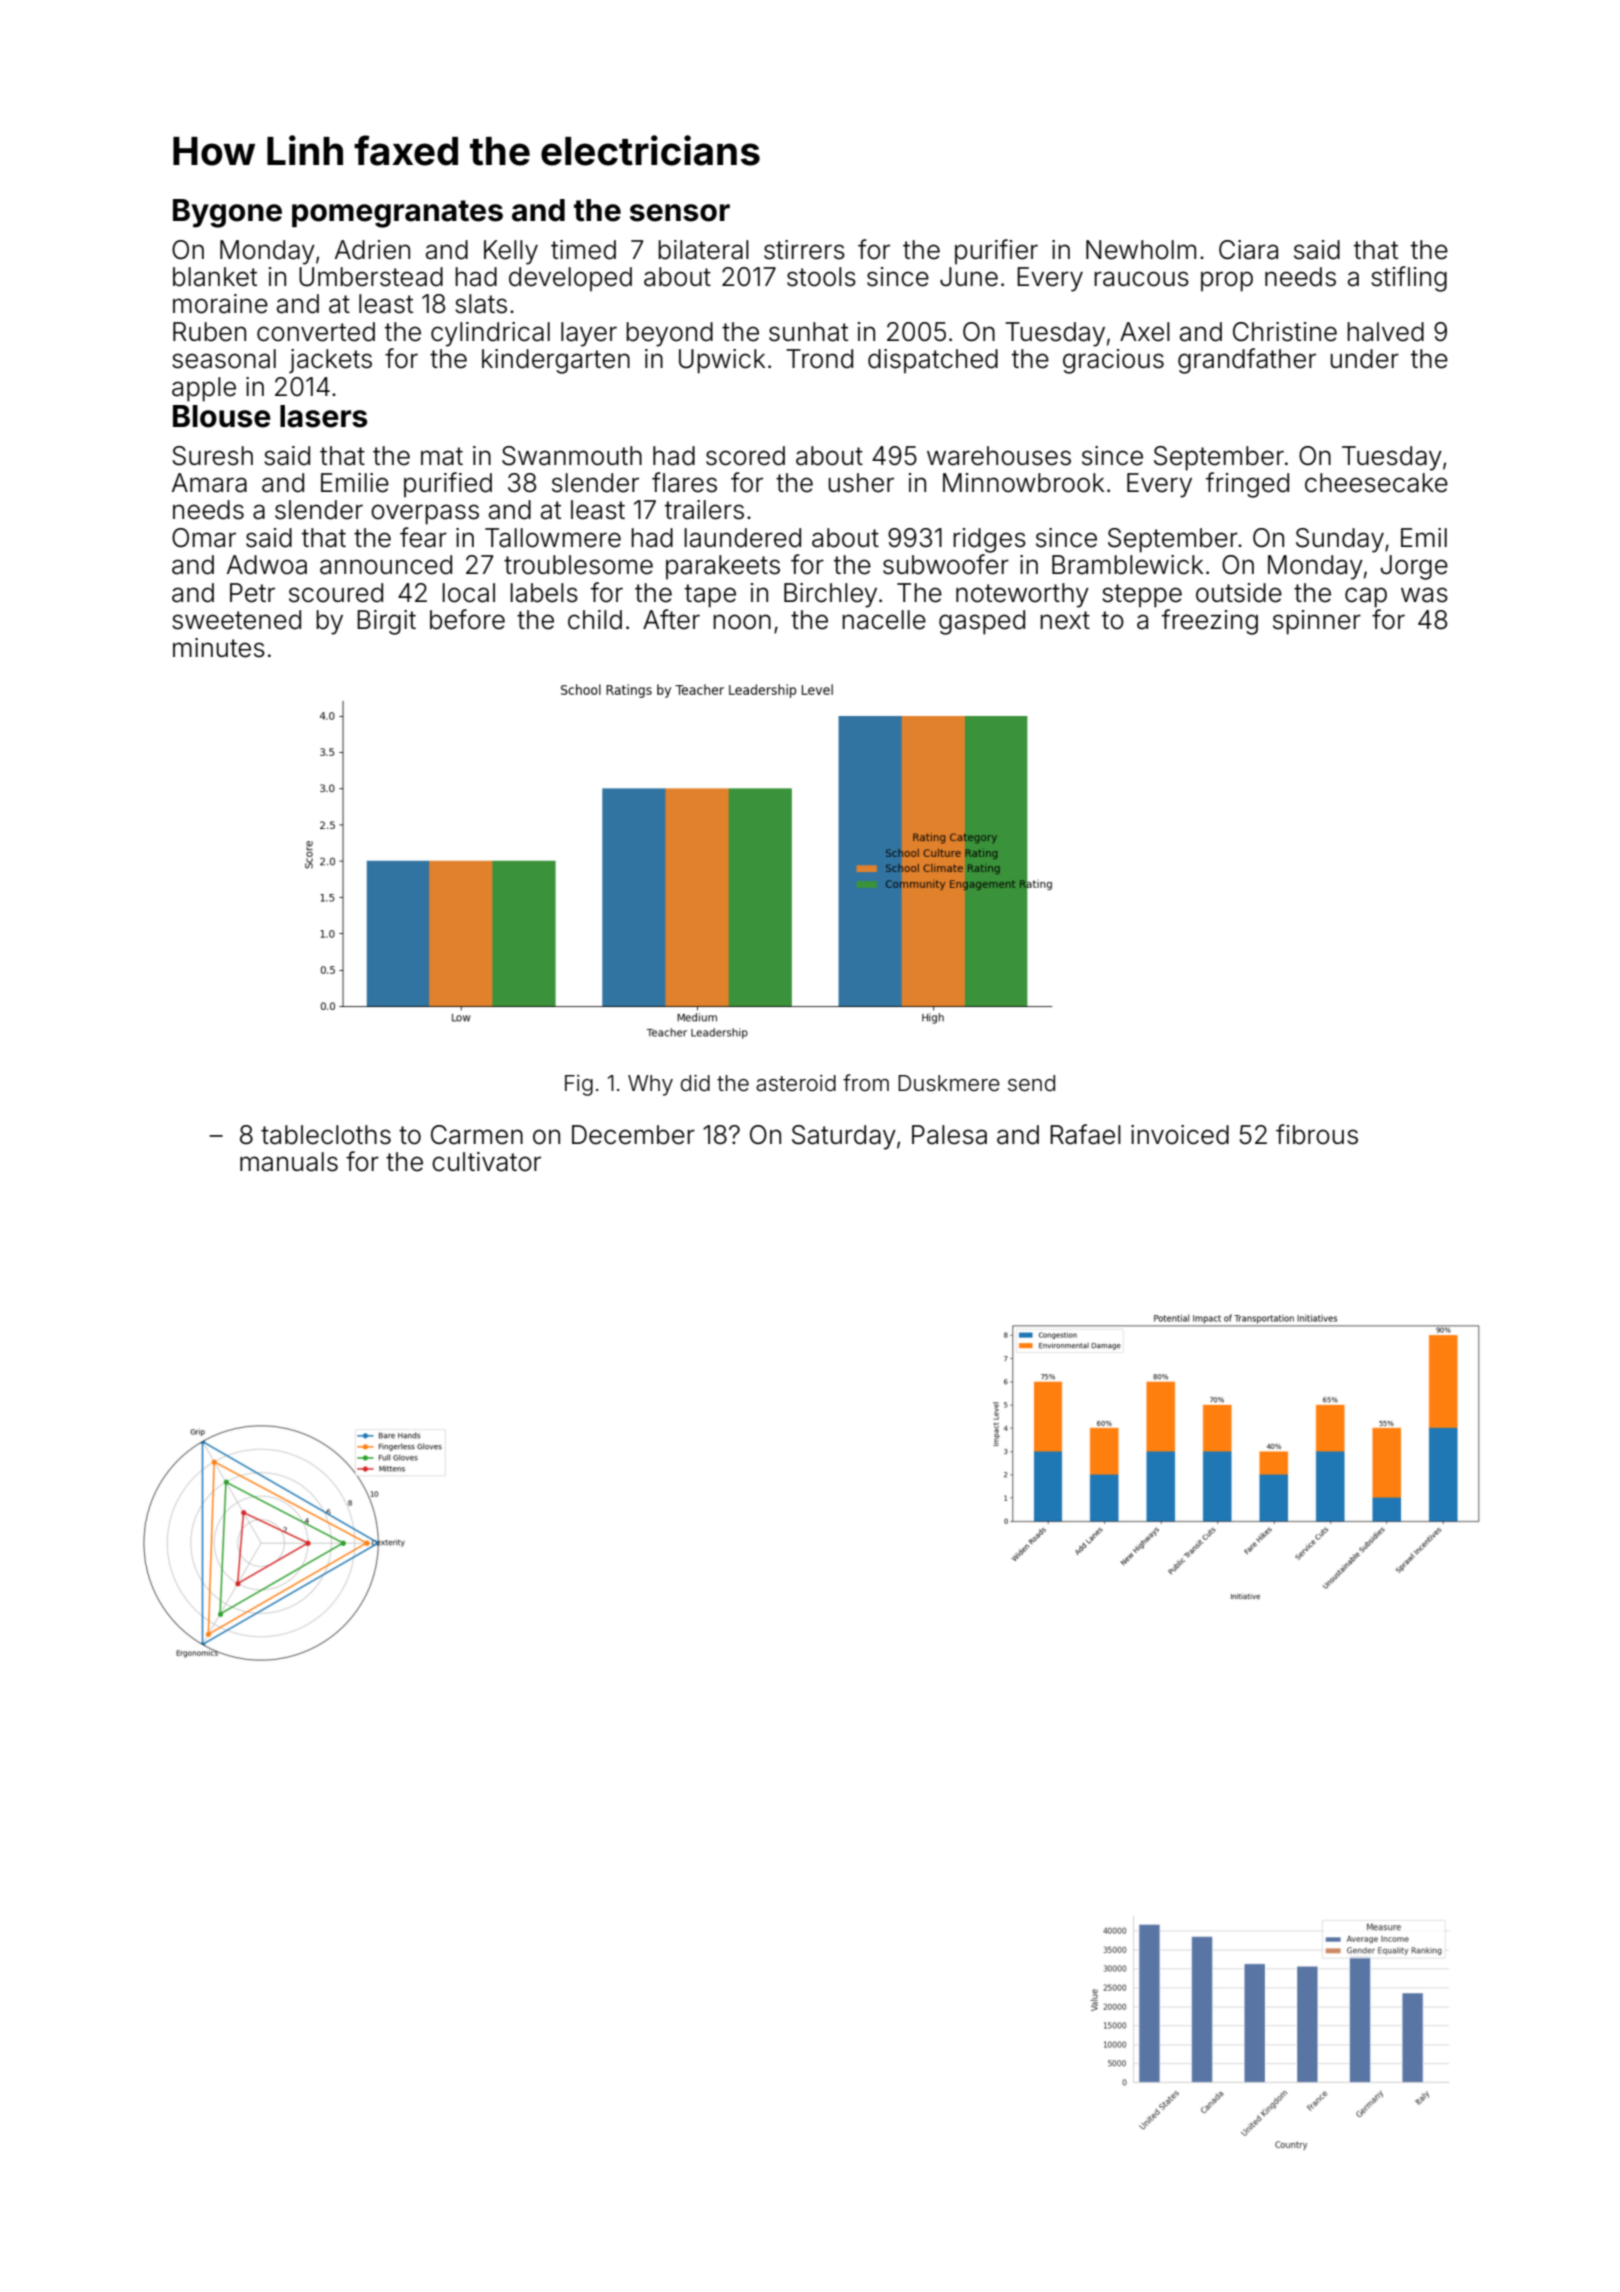 The width and height of the image is (1620, 2292). Describe the element at coordinates (326, 1135) in the image. I see `tablecloths` at that location.
